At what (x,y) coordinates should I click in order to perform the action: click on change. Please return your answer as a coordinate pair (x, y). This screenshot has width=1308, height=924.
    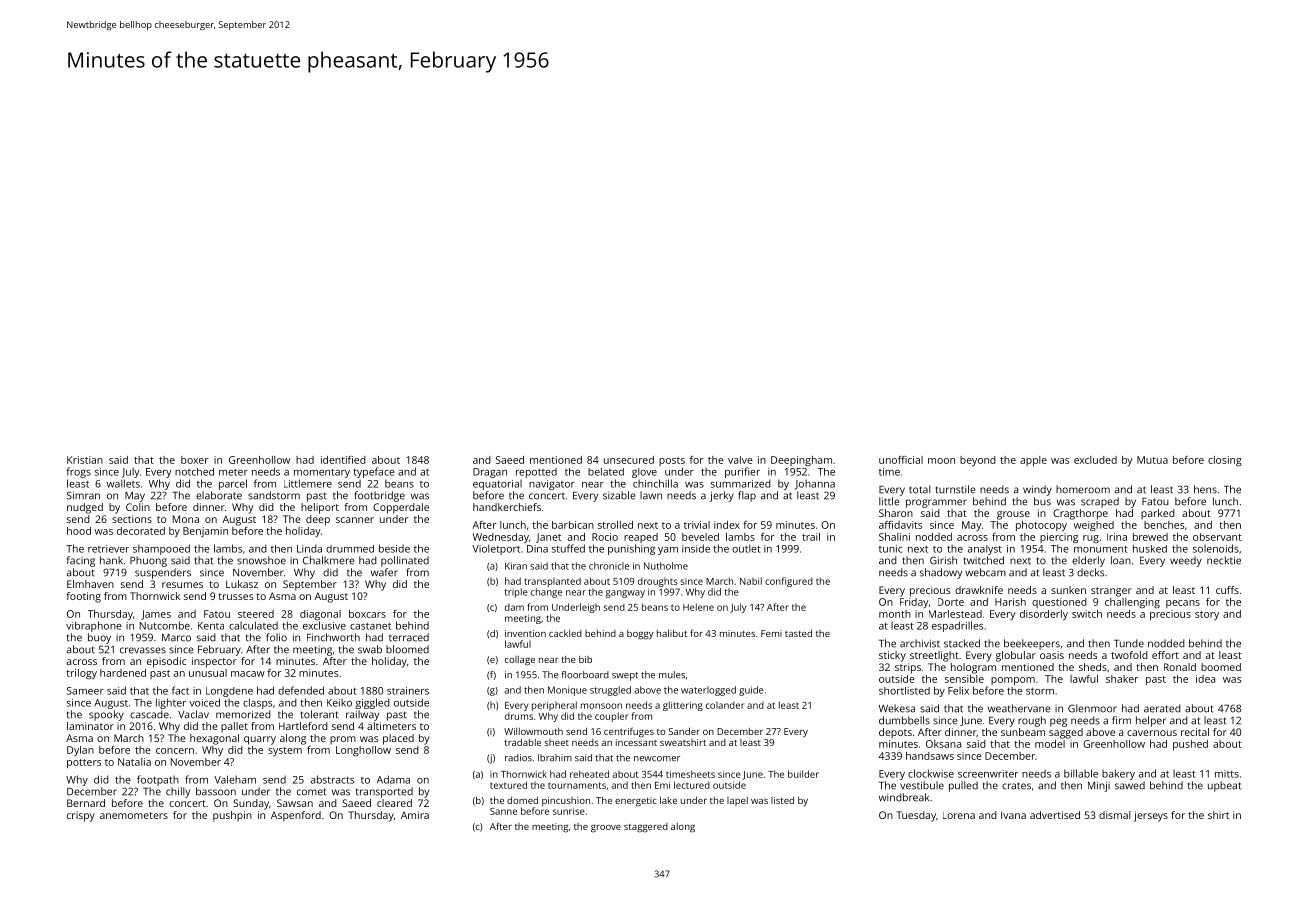
    Looking at the image, I should click on (546, 593).
